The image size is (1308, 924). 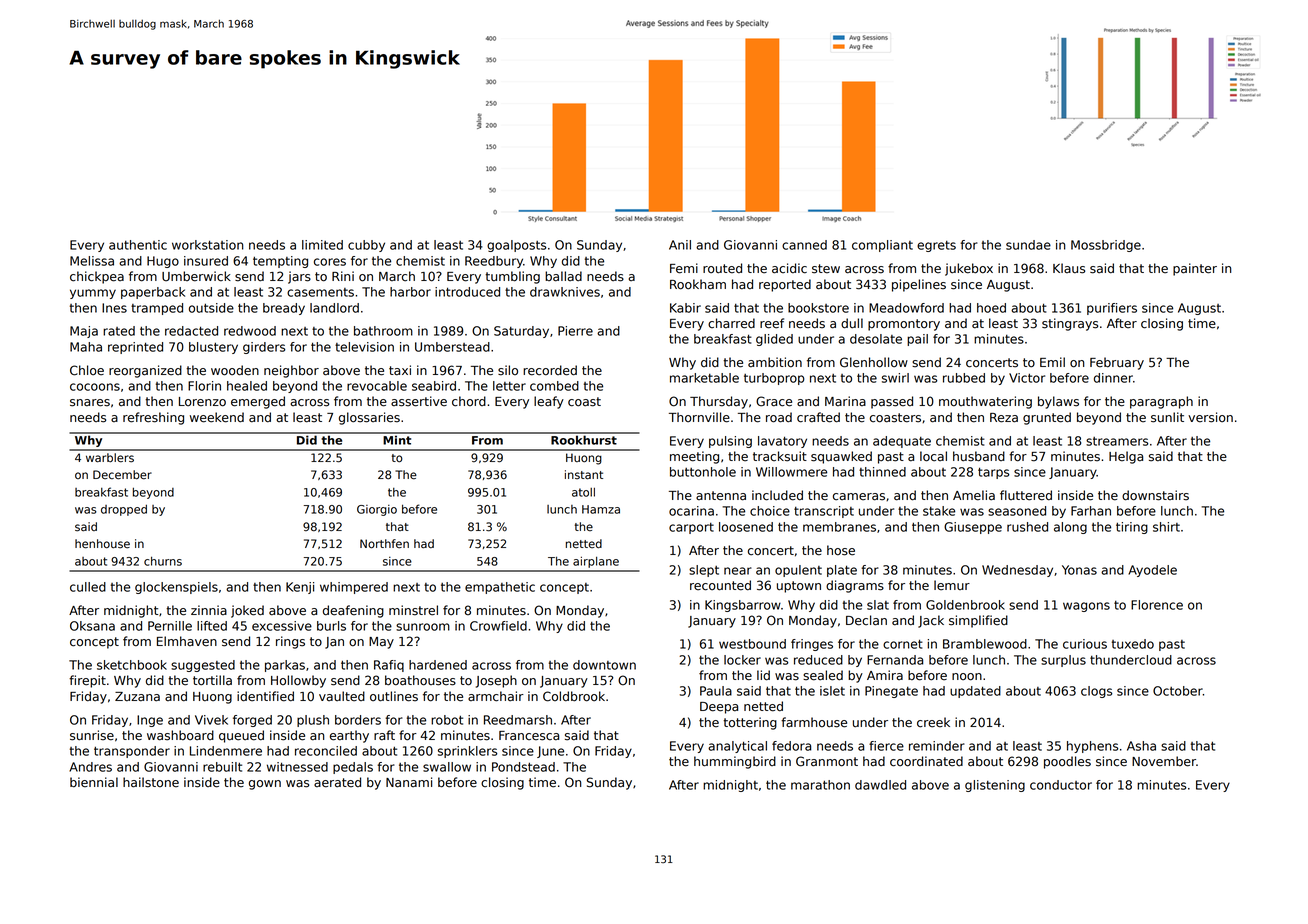 I want to click on Vivek, so click(x=211, y=720).
